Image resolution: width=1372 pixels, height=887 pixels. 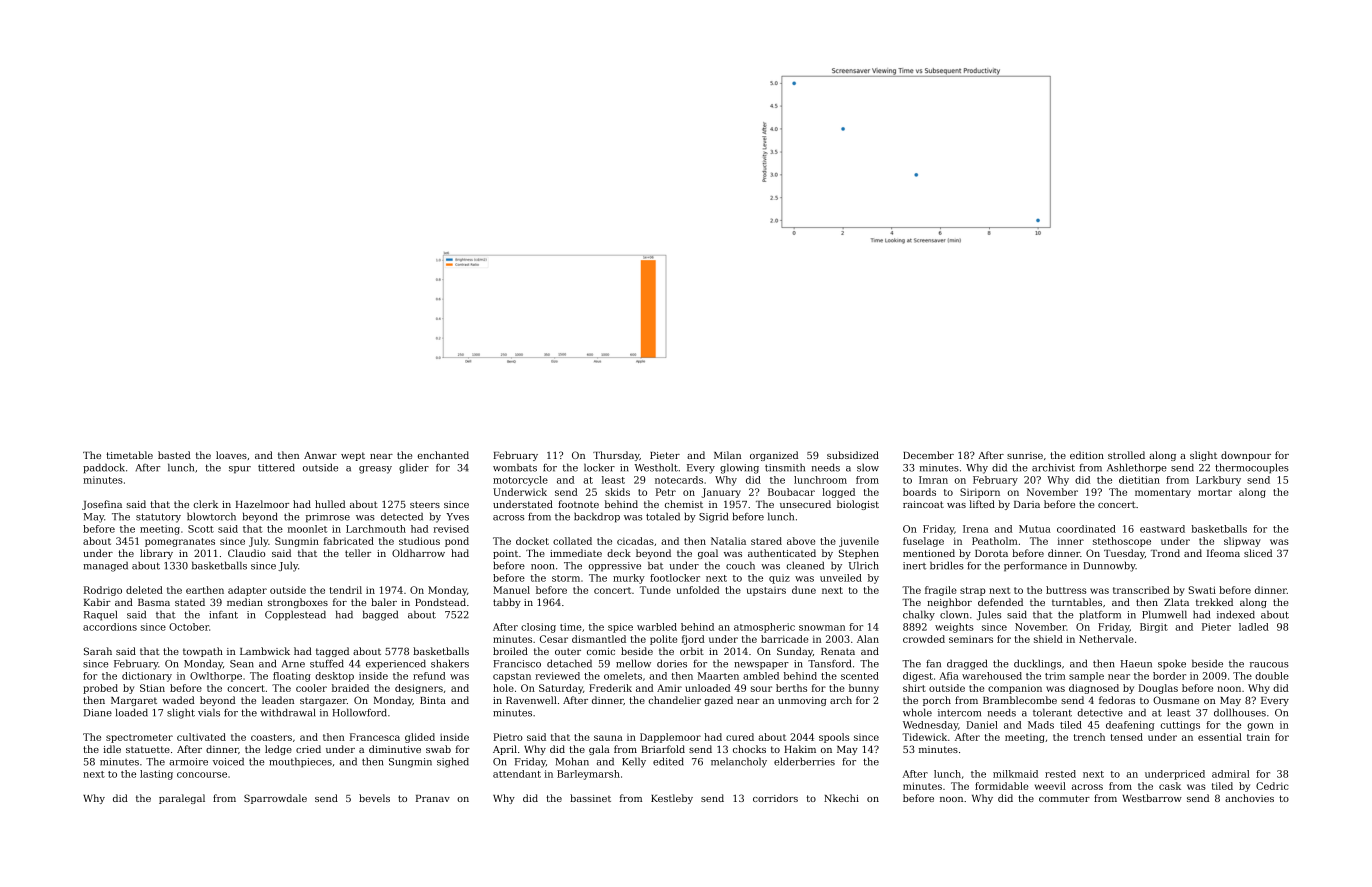 What do you see at coordinates (271, 737) in the screenshot?
I see `coasters` at bounding box center [271, 737].
